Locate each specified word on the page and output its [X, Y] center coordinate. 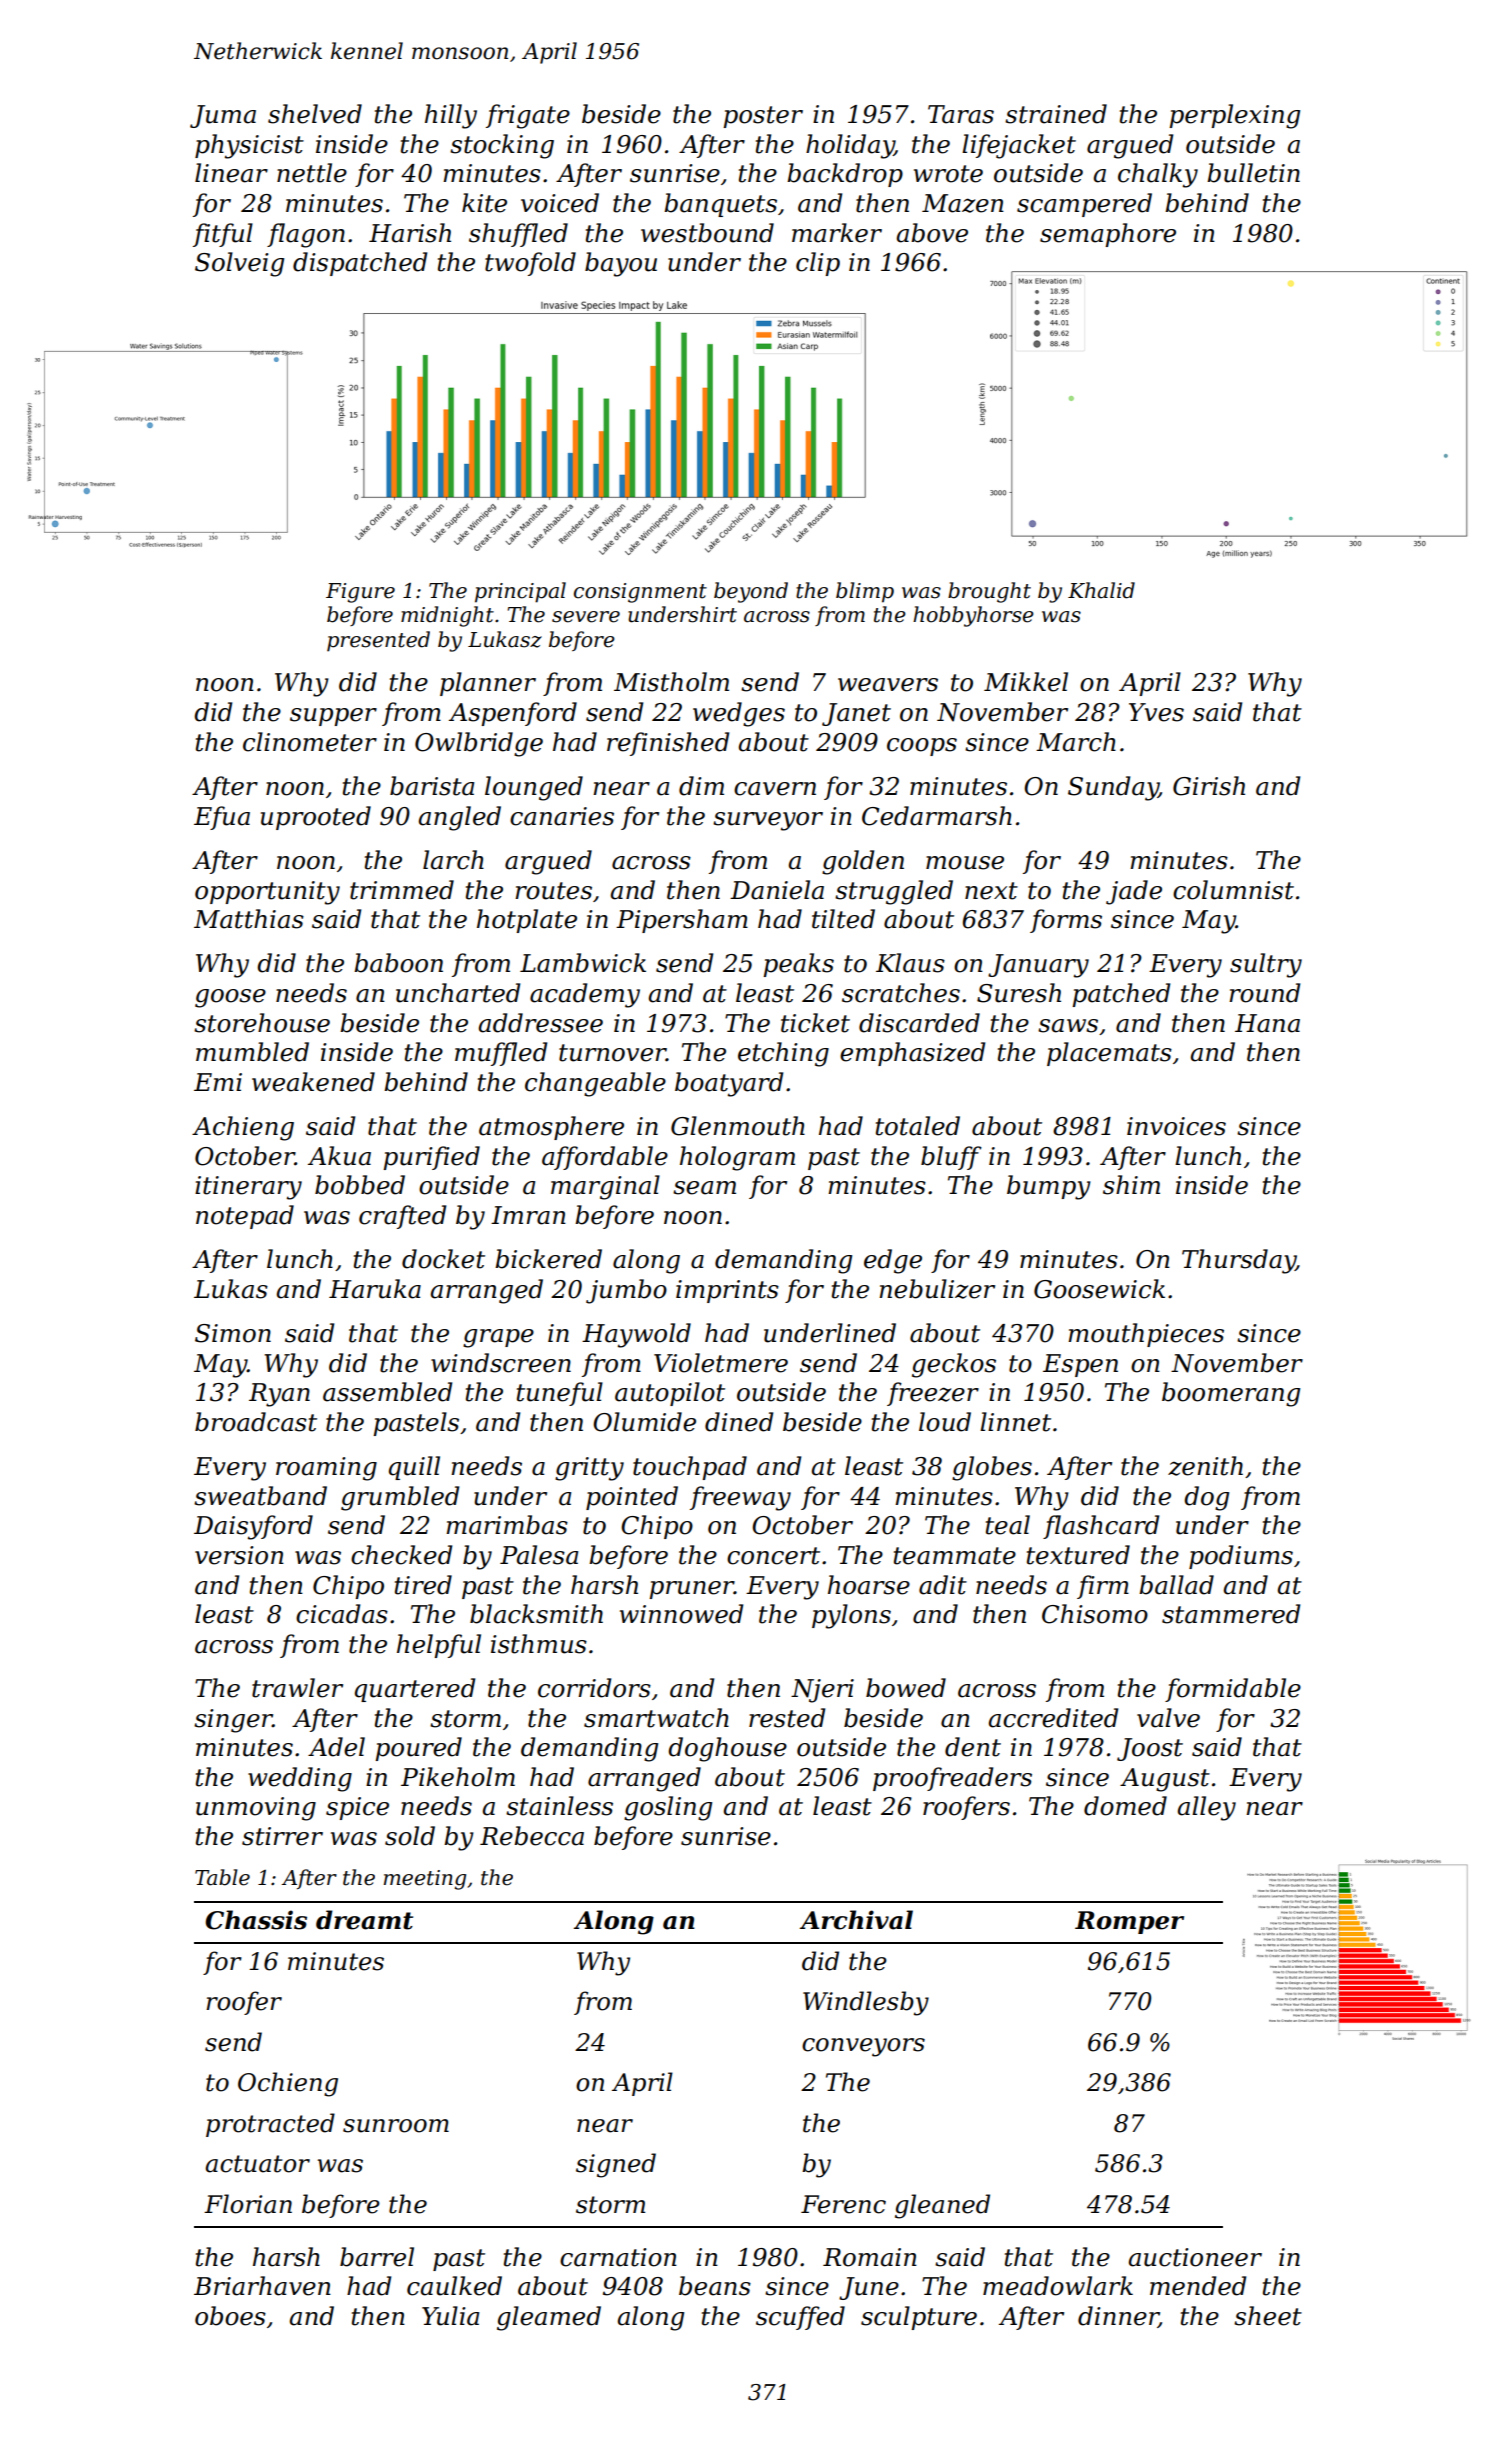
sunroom [396, 2126]
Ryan [279, 1395]
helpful [439, 1646]
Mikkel [1026, 682]
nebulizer [937, 1289]
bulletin [1253, 173]
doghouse [727, 1749]
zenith [1205, 1466]
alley [1207, 1808]
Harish [410, 233]
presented [378, 641]
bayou [621, 264]
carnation [618, 2257]
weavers [888, 685]
